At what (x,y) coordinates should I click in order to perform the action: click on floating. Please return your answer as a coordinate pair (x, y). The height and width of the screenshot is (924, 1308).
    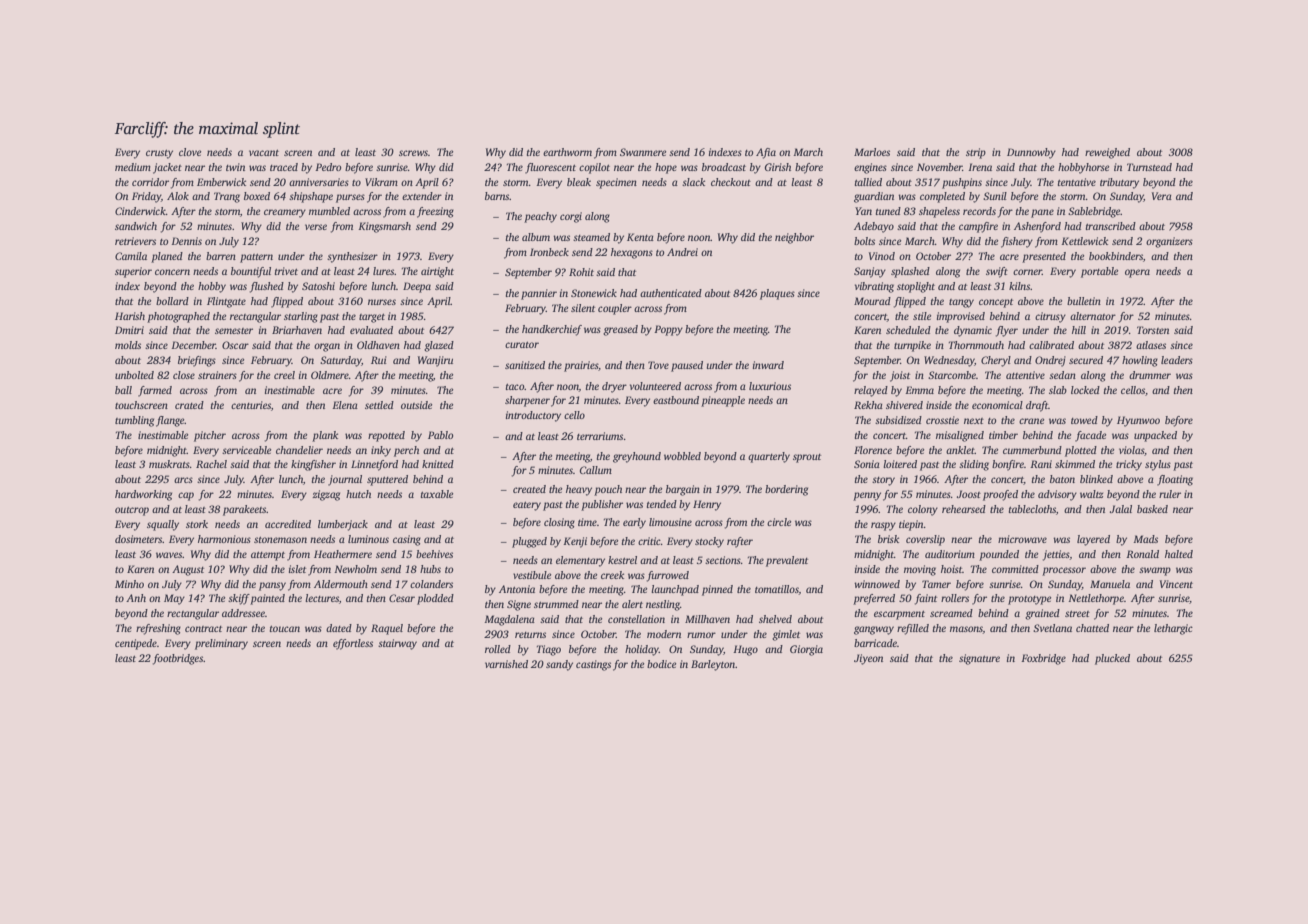
    Looking at the image, I should click on (1175, 480).
